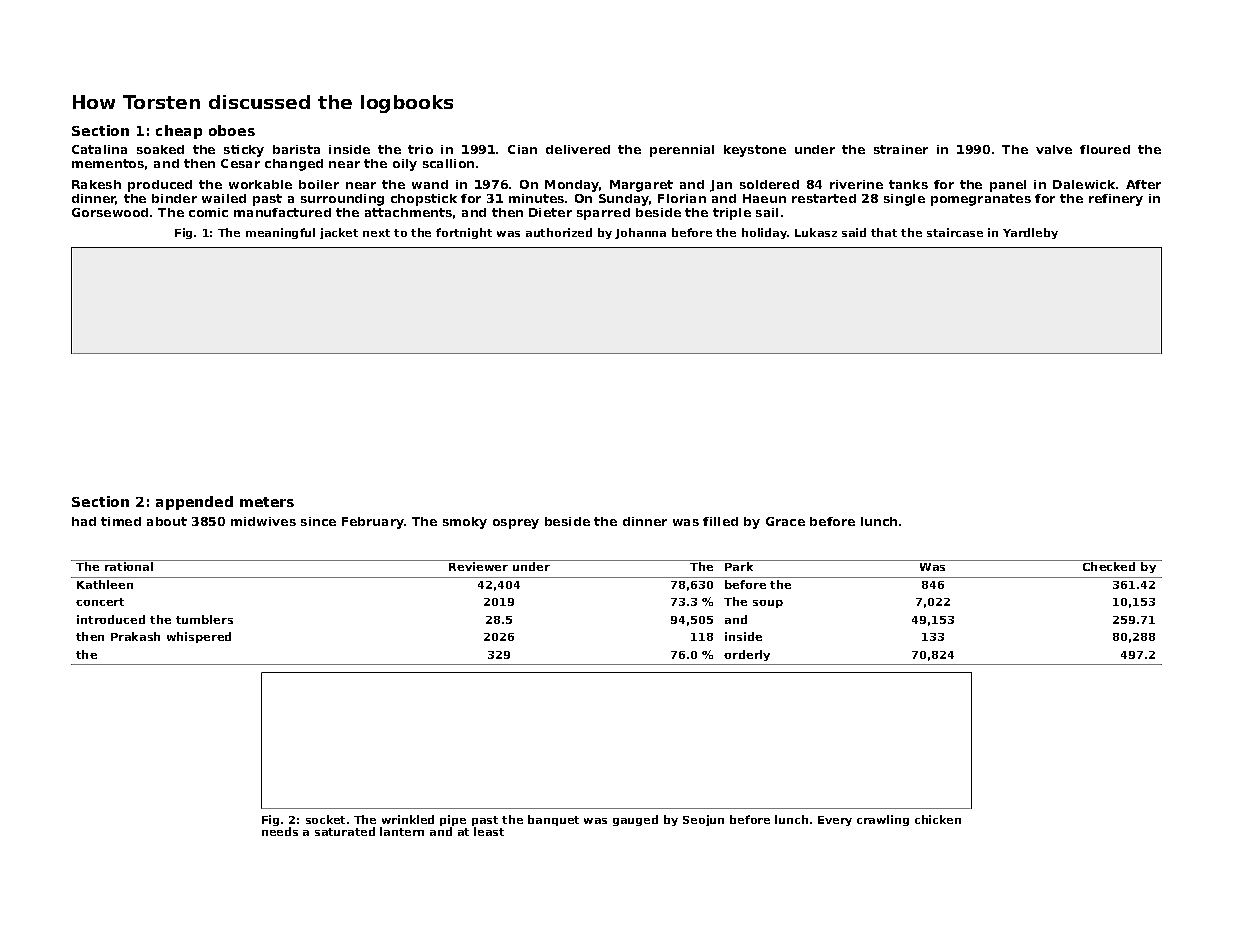  Describe the element at coordinates (465, 523) in the screenshot. I see `smoky` at that location.
